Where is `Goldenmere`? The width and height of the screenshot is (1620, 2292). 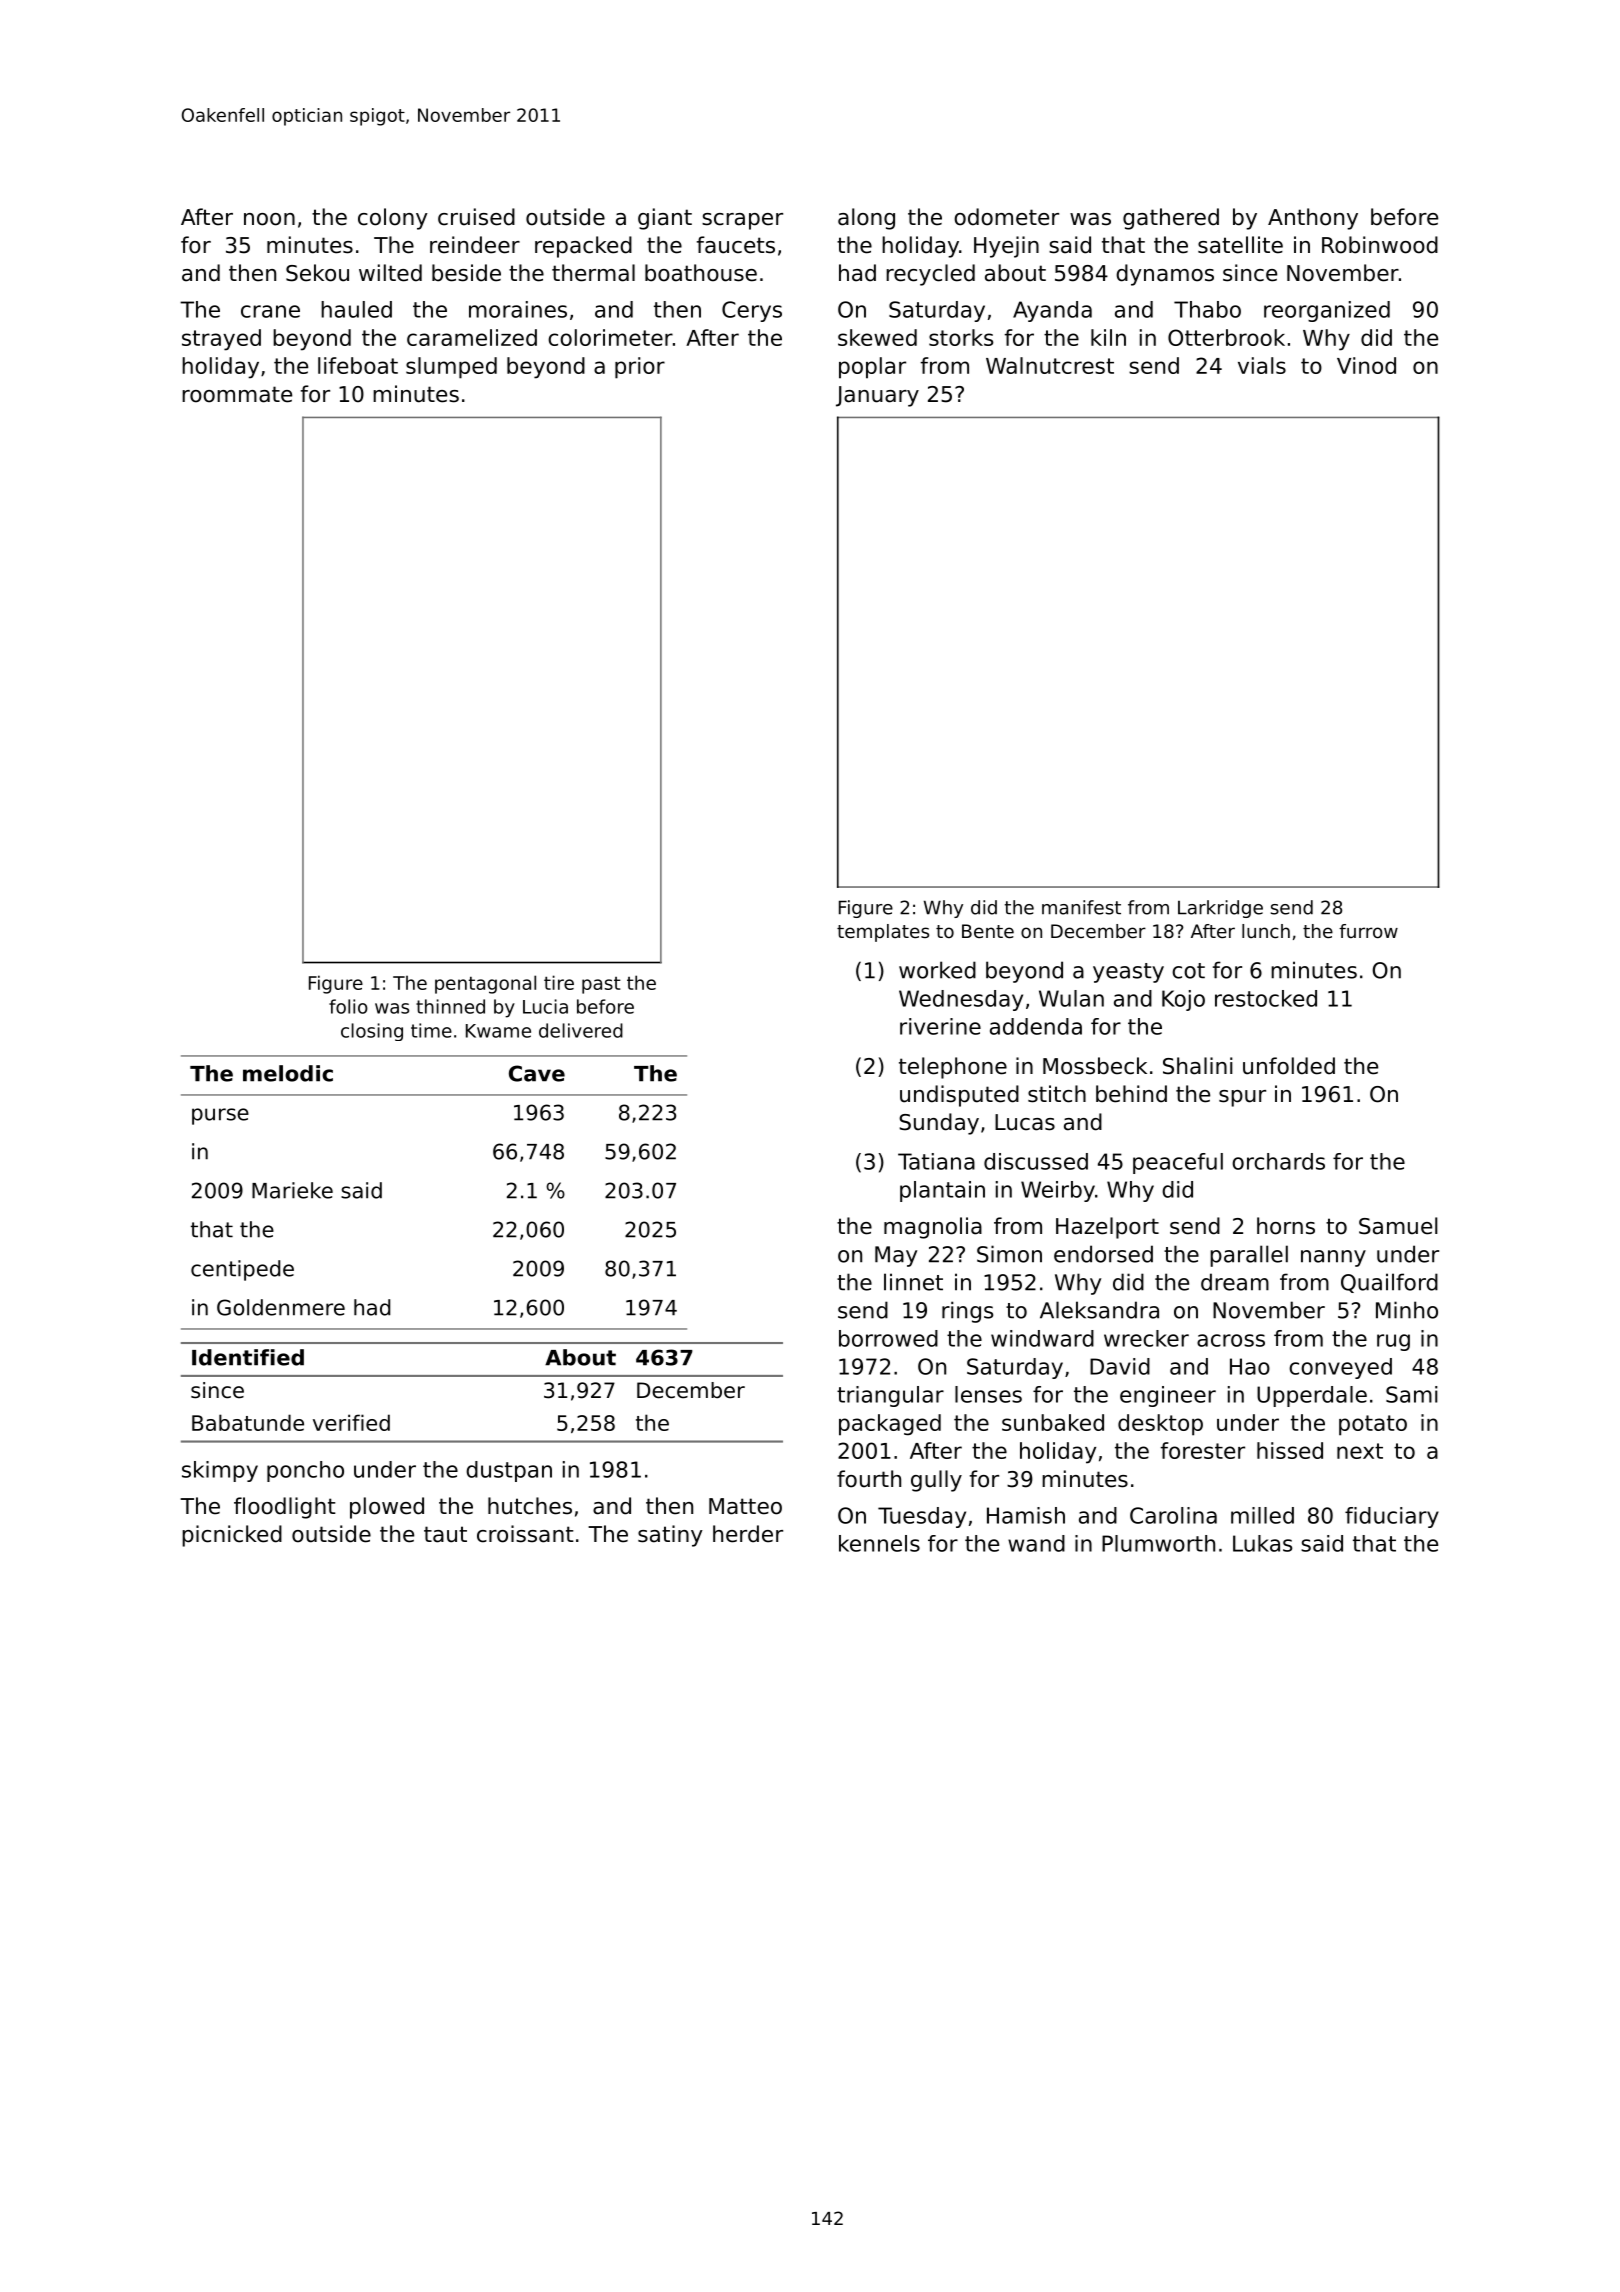
Goldenmere is located at coordinates (281, 1307).
